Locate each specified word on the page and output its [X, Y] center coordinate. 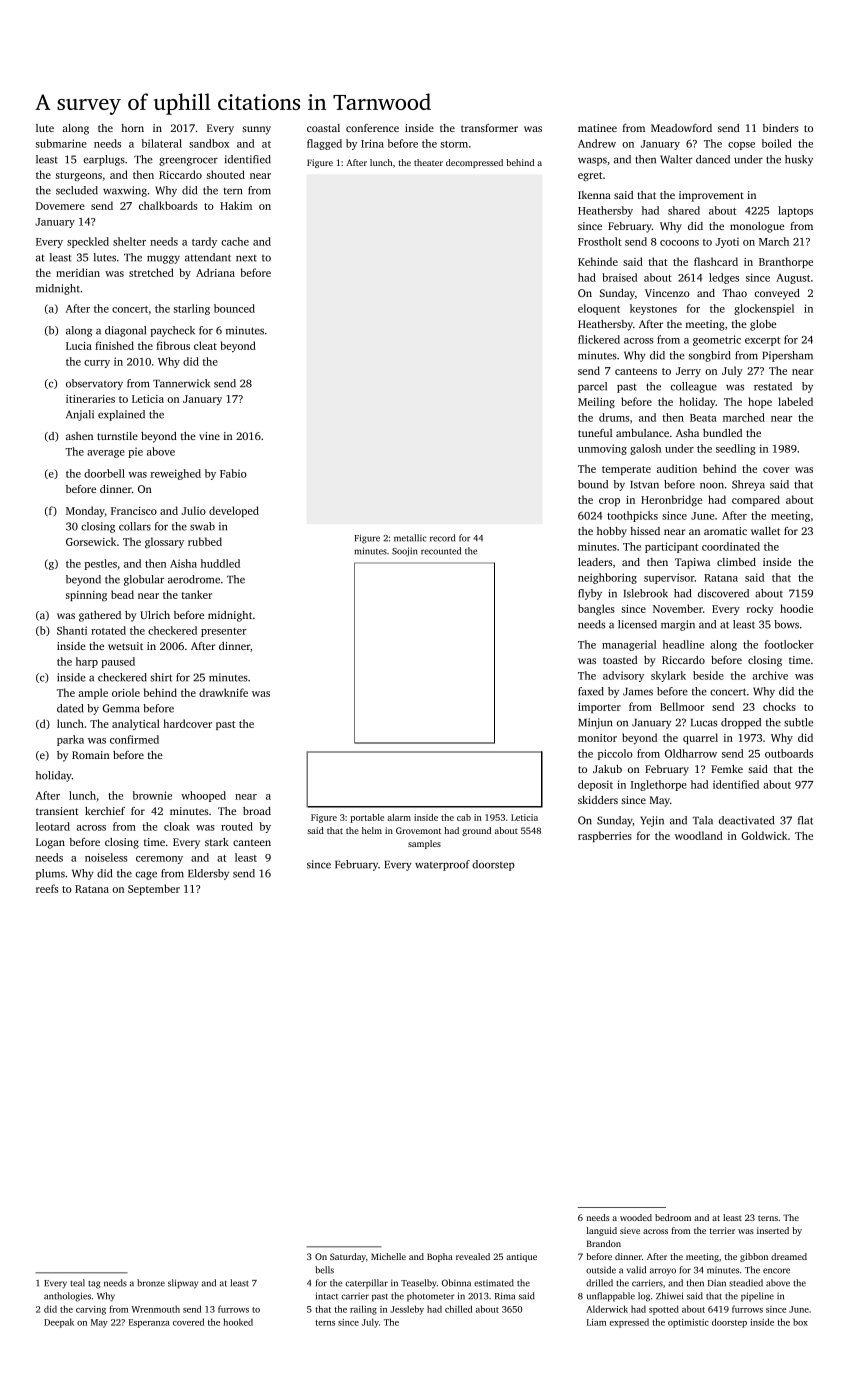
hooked [238, 1322]
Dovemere [60, 206]
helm [372, 830]
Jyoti [727, 243]
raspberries [605, 836]
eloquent [599, 309]
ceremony [159, 860]
